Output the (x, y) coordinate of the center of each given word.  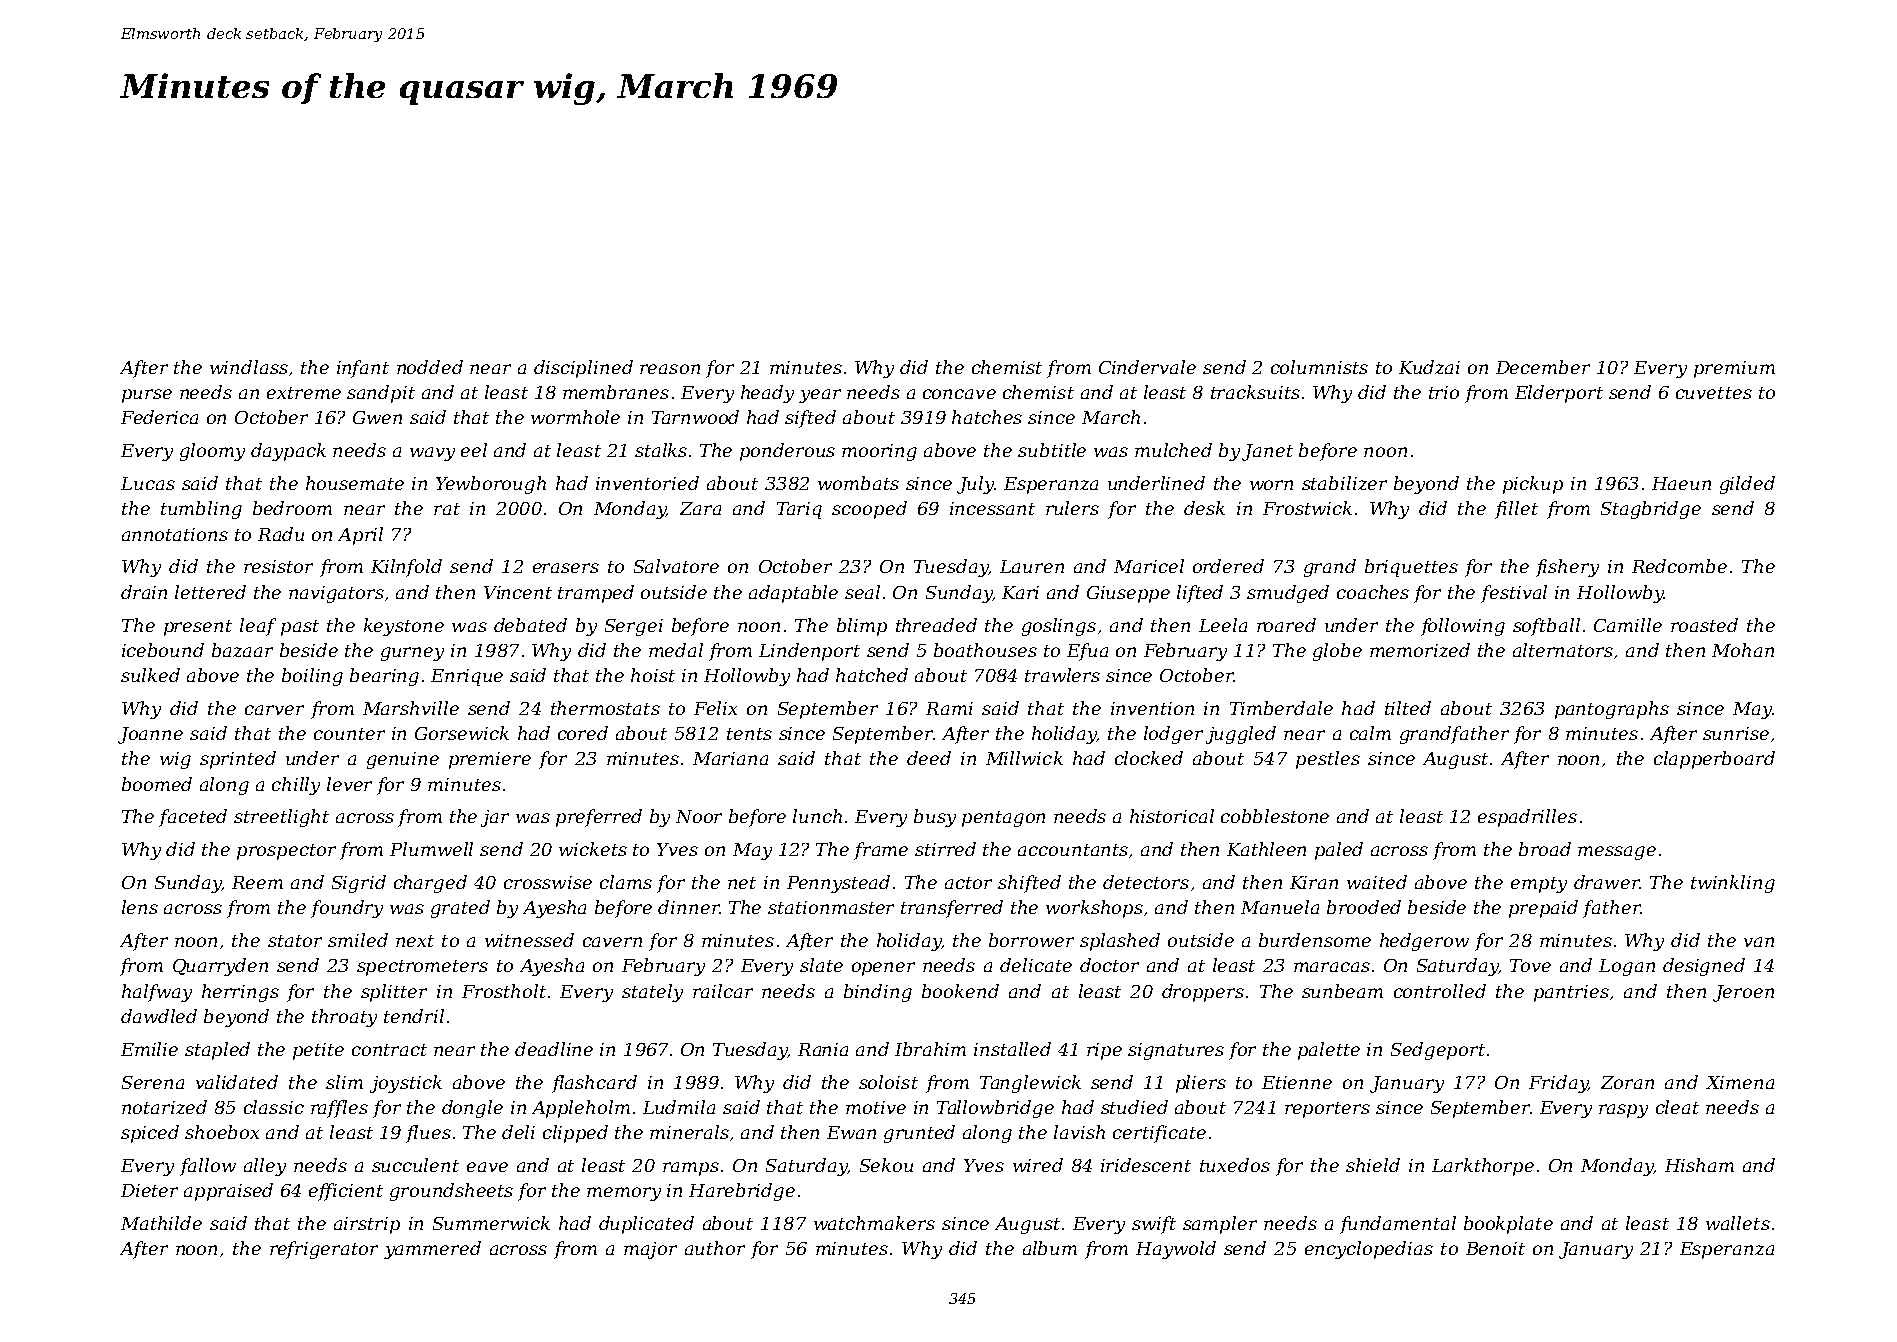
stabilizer (1344, 483)
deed (929, 758)
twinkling (1733, 884)
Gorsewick (462, 733)
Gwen (377, 417)
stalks (661, 450)
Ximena (1740, 1082)
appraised (228, 1192)
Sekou (886, 1165)
